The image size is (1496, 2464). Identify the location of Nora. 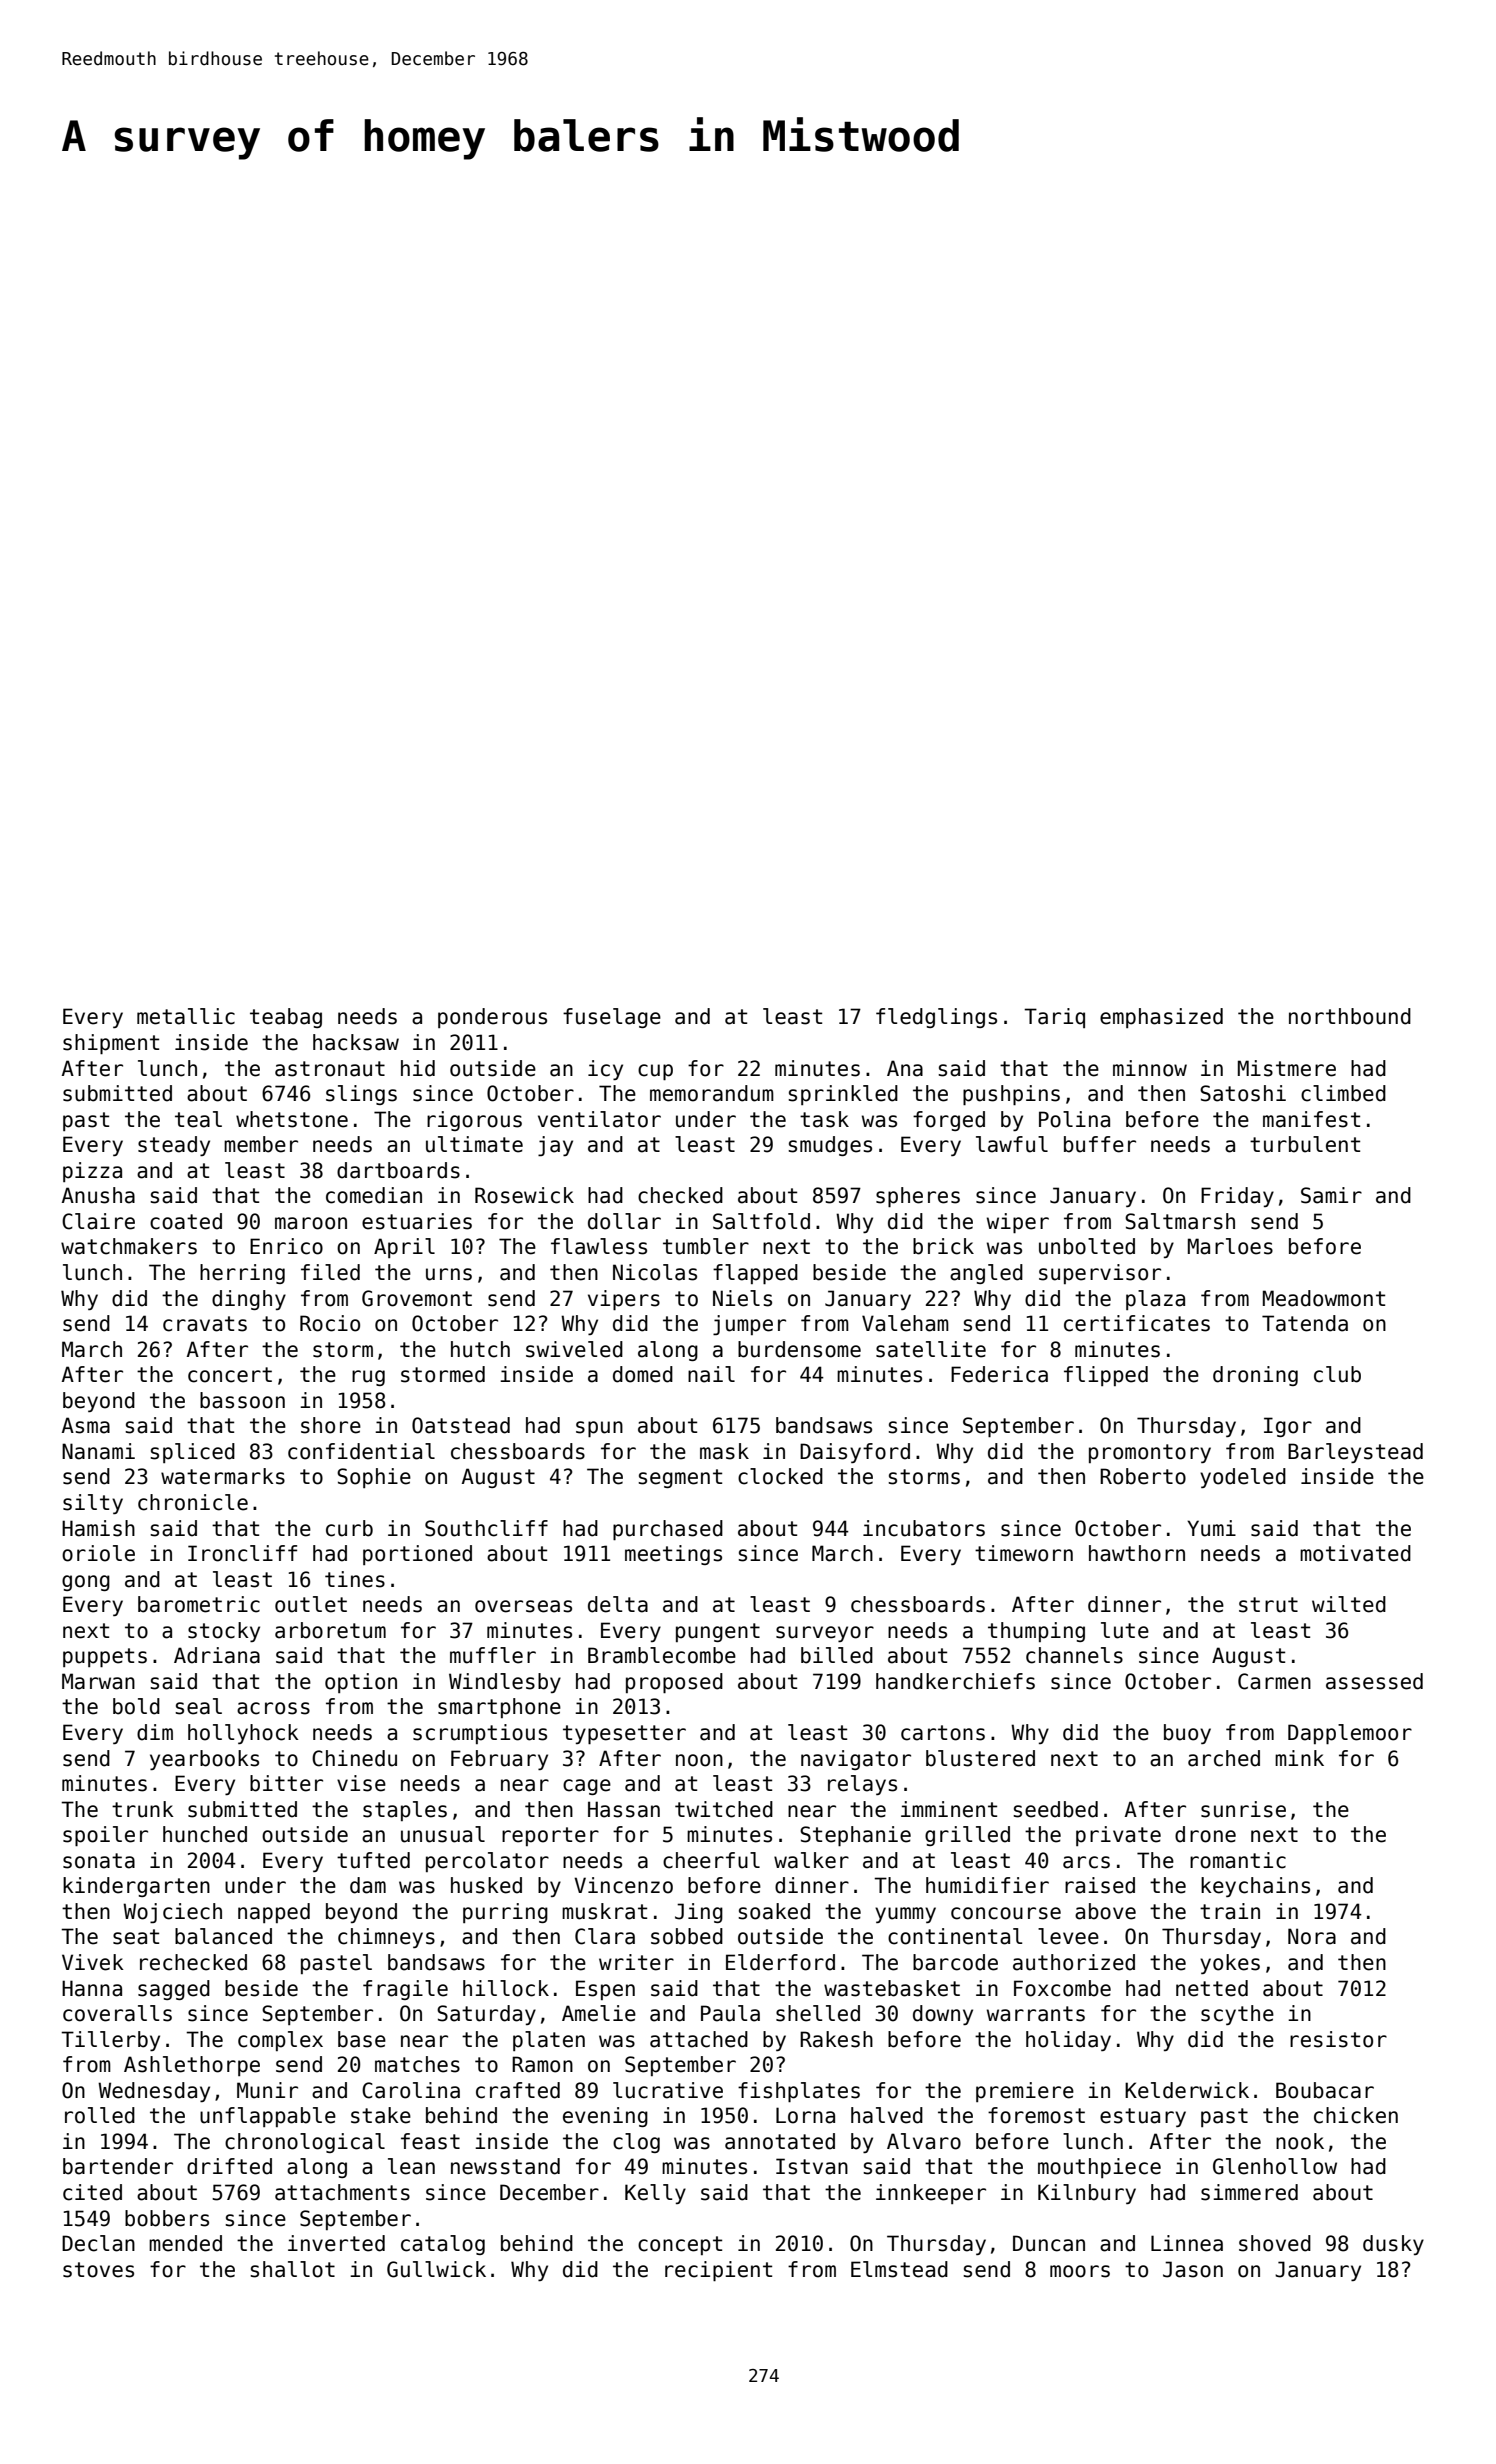
(1312, 1936).
